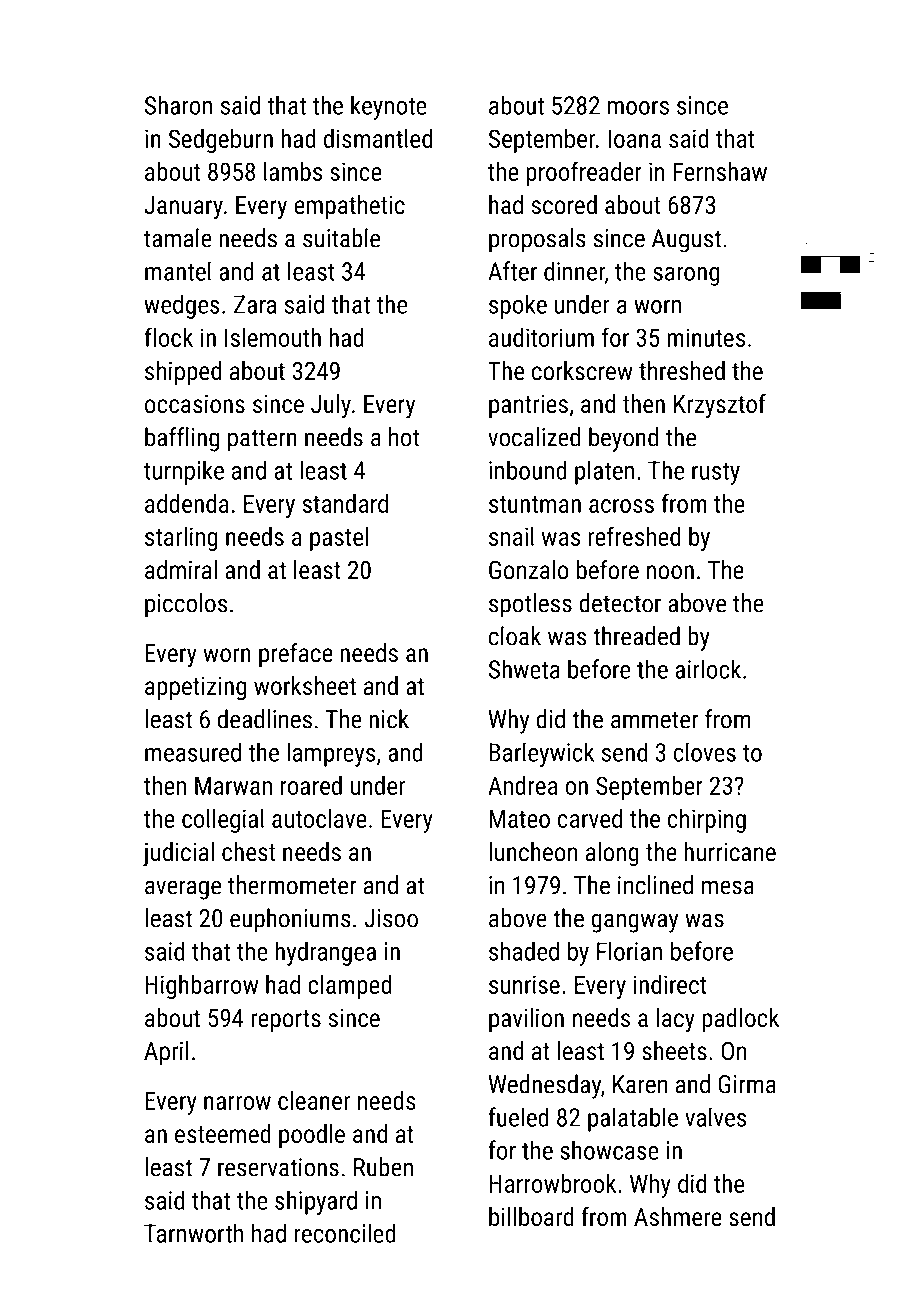 This screenshot has width=924, height=1311. What do you see at coordinates (638, 108) in the screenshot?
I see `moors` at bounding box center [638, 108].
